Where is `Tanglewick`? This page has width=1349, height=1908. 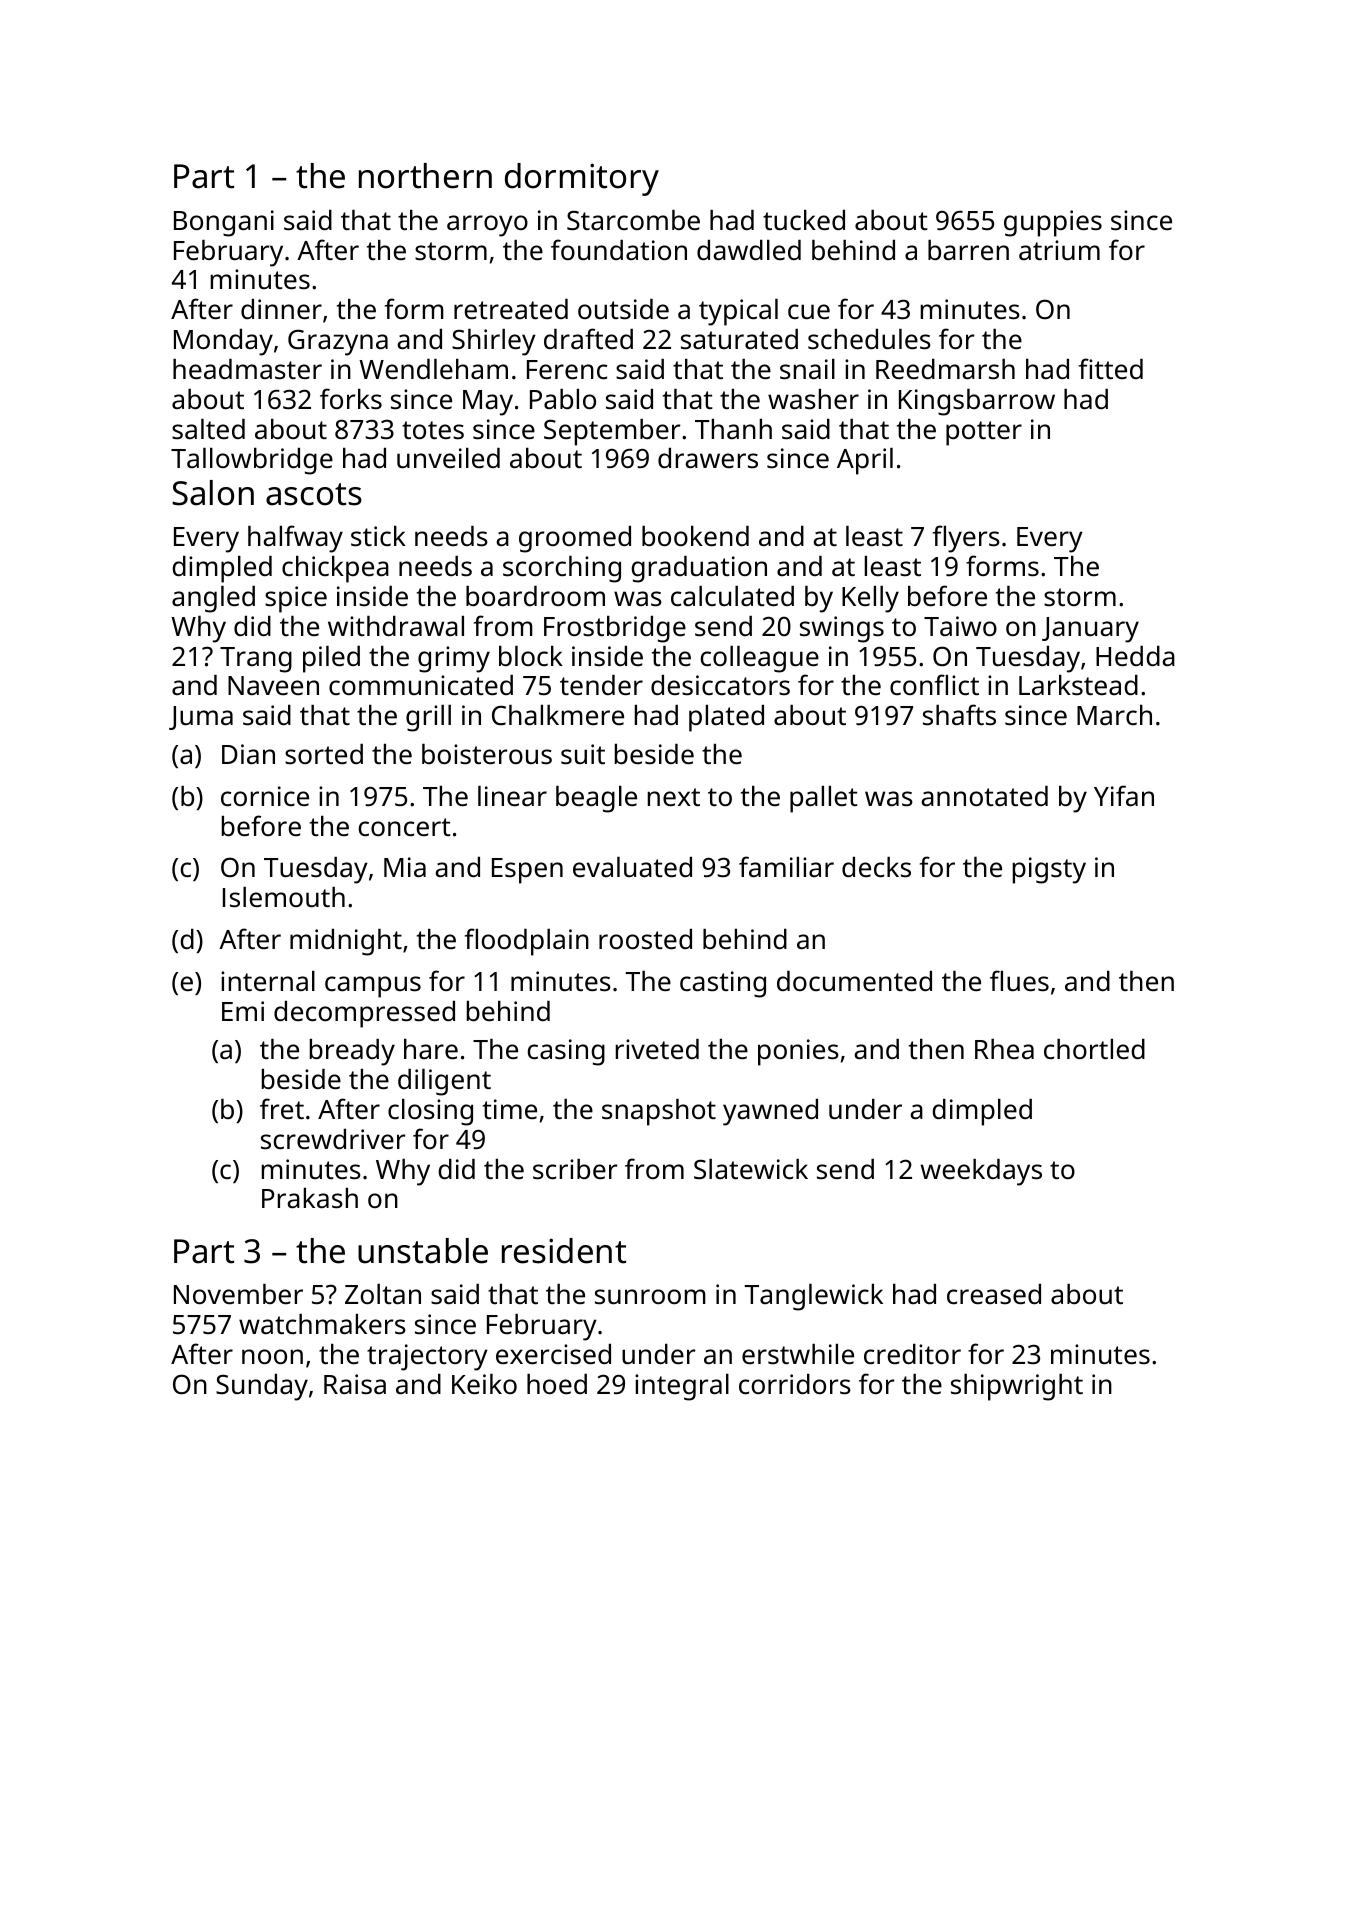
Tanglewick is located at coordinates (814, 1297).
